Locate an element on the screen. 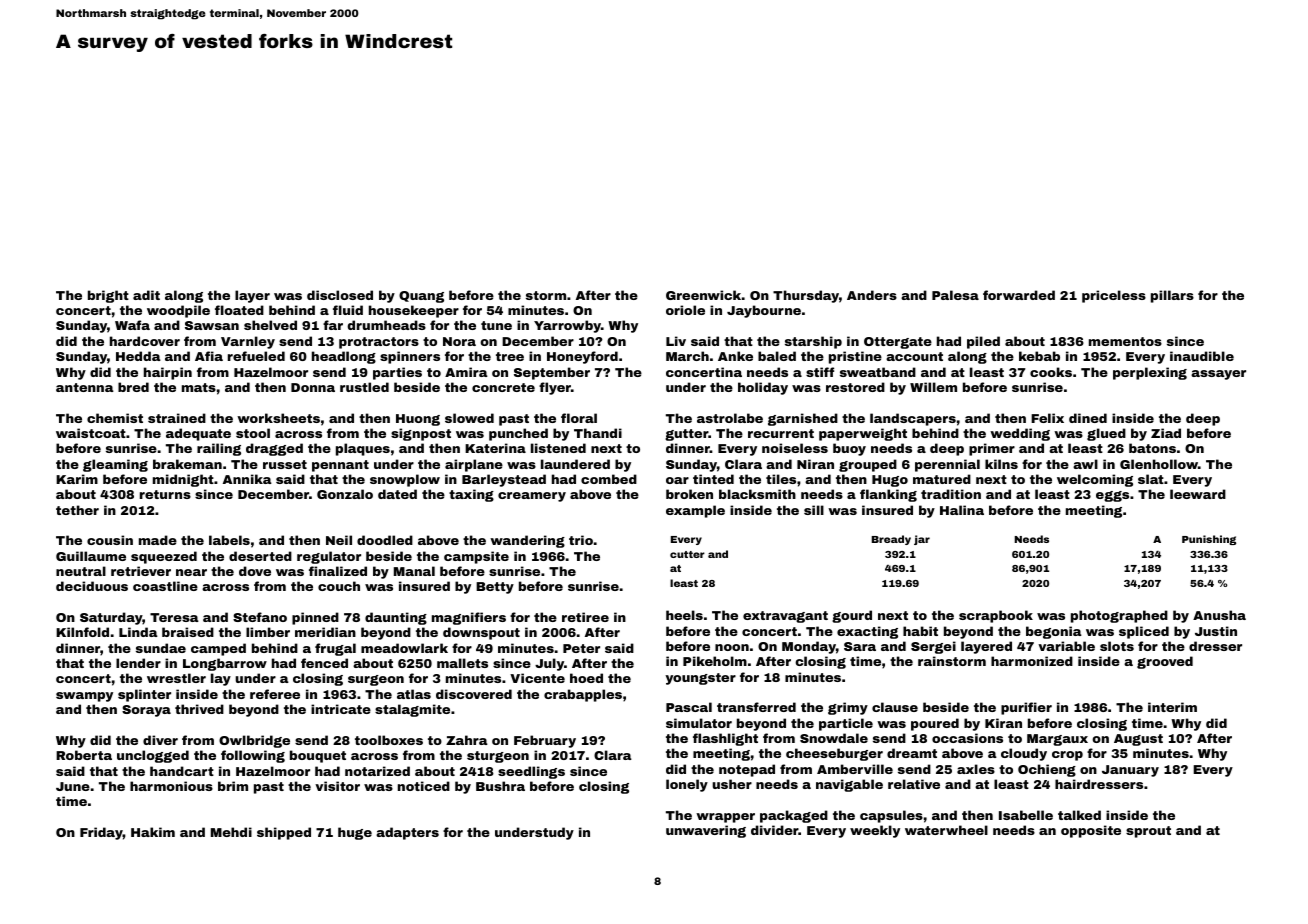  extravagant is located at coordinates (785, 617).
